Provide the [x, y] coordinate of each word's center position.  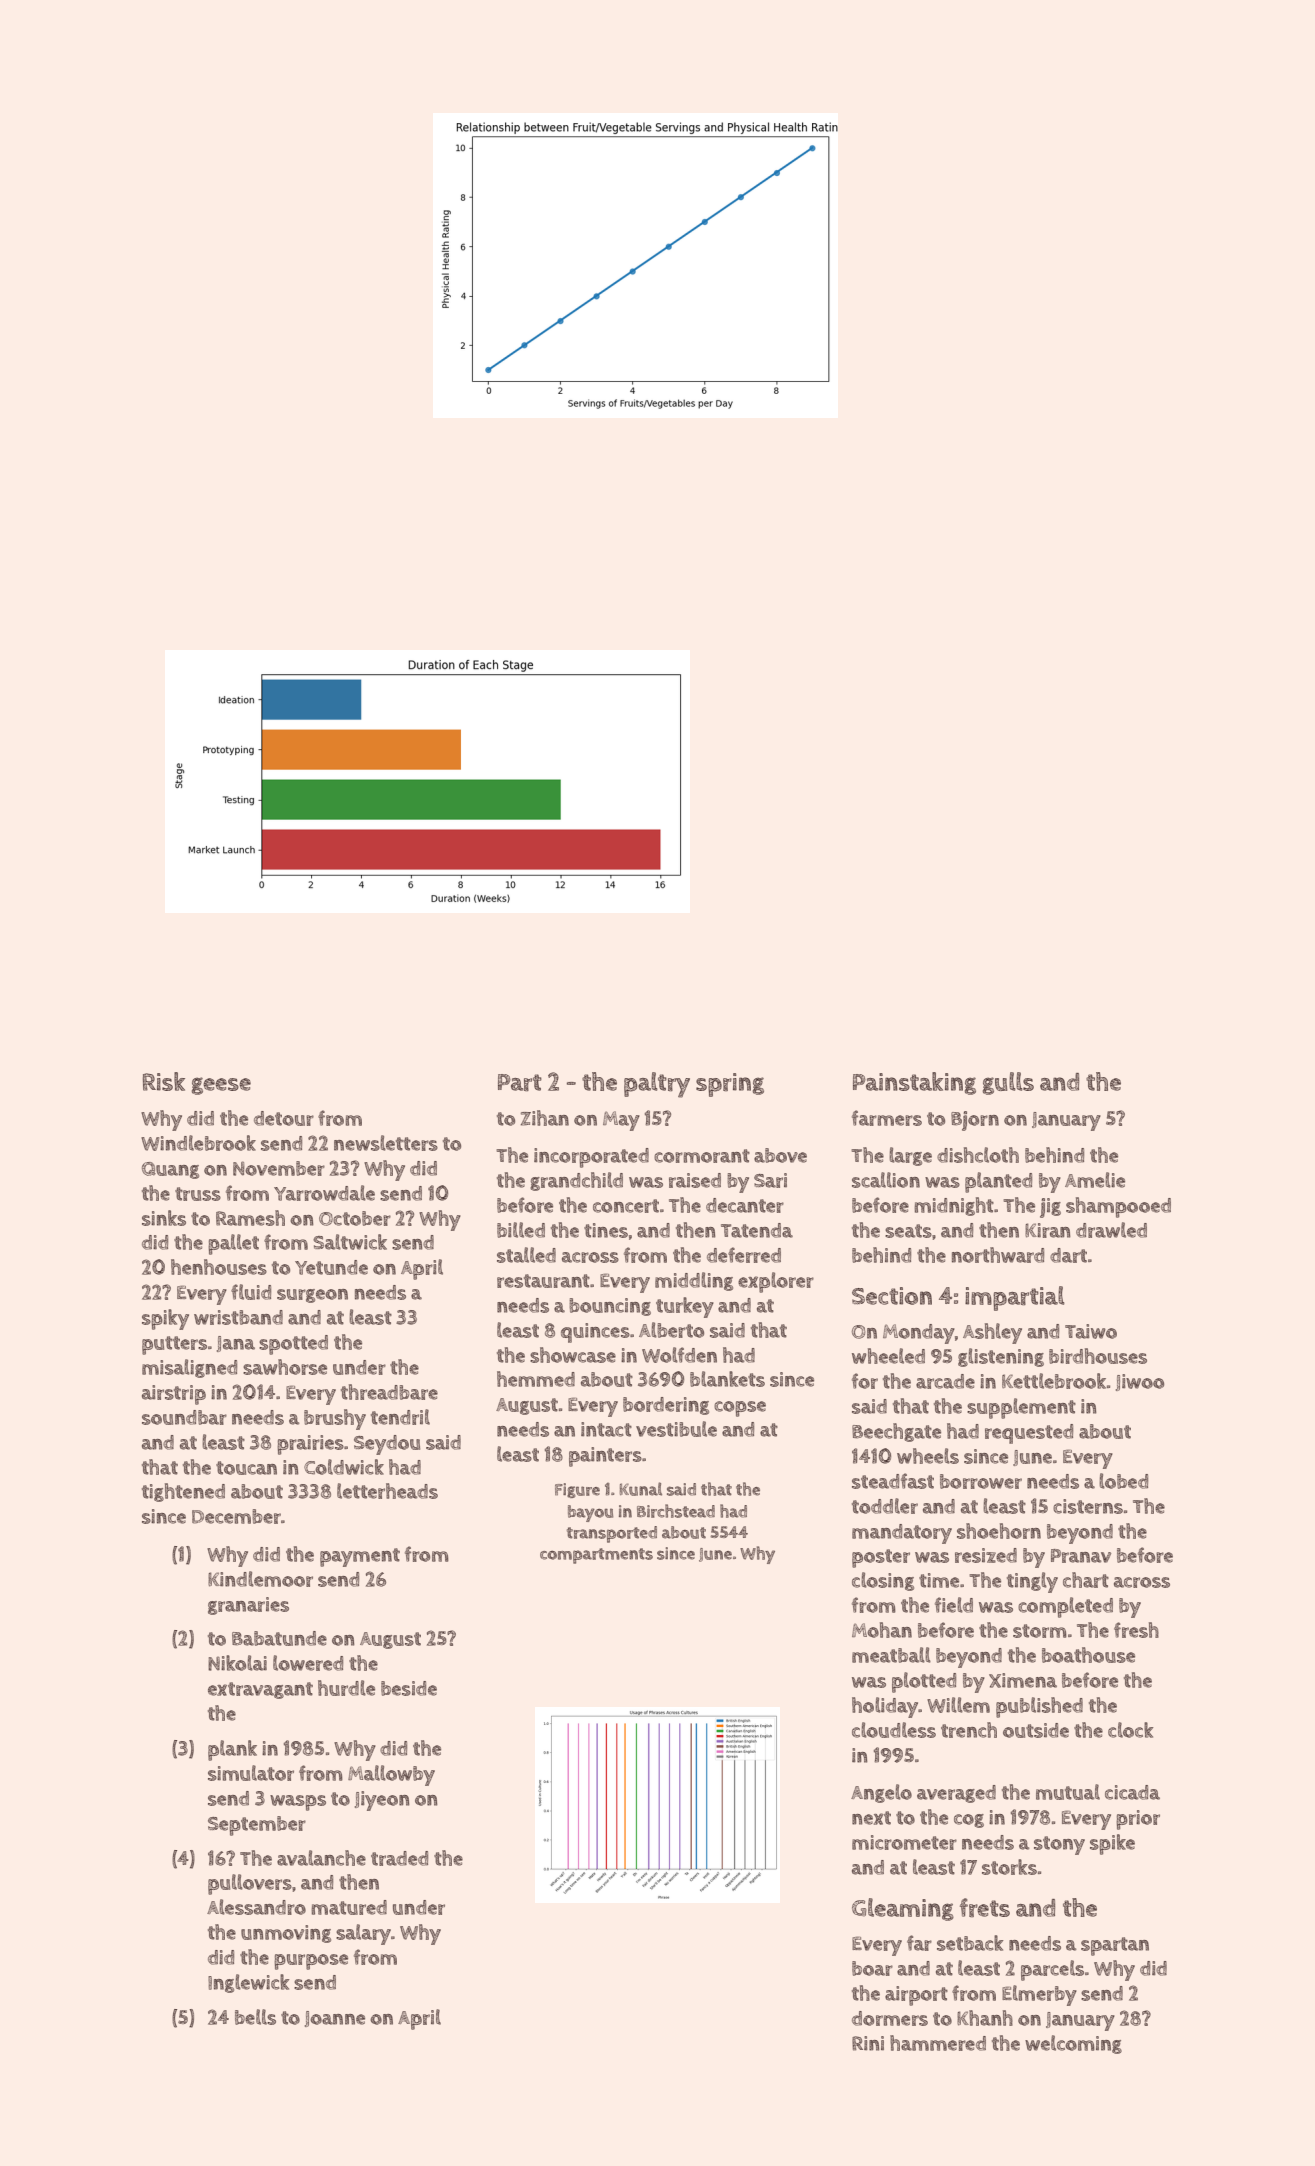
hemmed [536, 1379]
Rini [868, 2043]
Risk [164, 1081]
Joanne [335, 2019]
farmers [887, 1118]
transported [612, 1534]
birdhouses [1098, 1356]
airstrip [174, 1395]
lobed [1123, 1481]
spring [730, 1085]
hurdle [346, 1688]
